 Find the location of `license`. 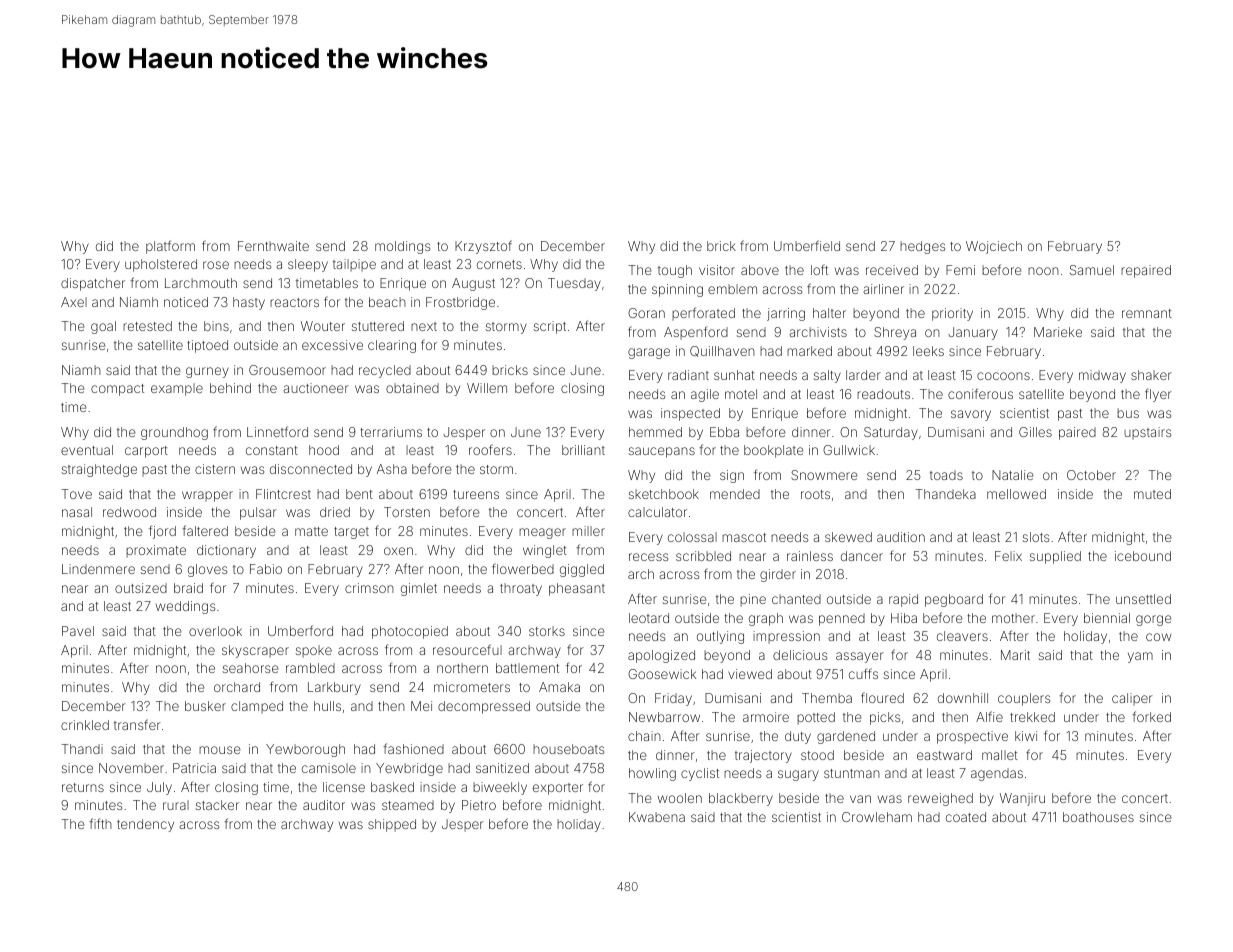

license is located at coordinates (344, 787).
